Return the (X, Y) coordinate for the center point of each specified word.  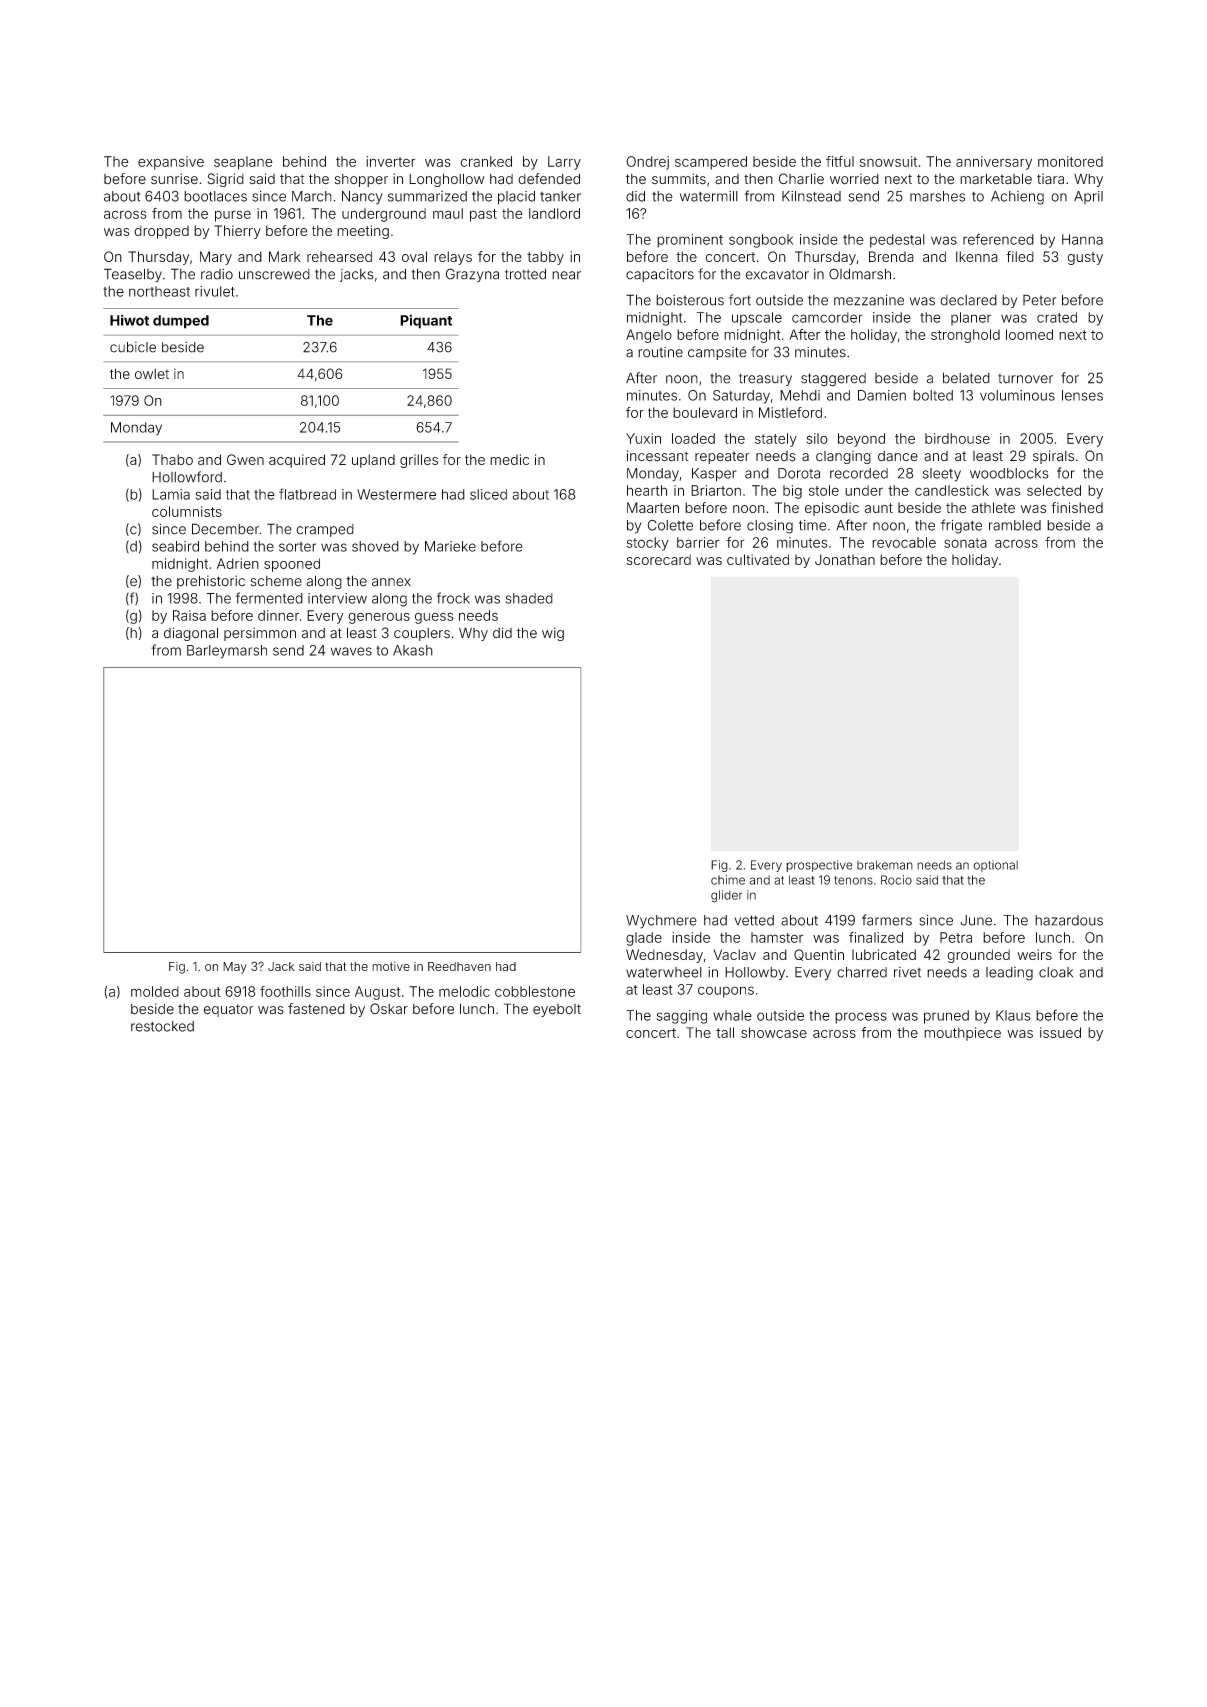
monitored (1070, 161)
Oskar (389, 1009)
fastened (316, 1009)
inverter (390, 161)
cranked (486, 161)
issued (1060, 1032)
